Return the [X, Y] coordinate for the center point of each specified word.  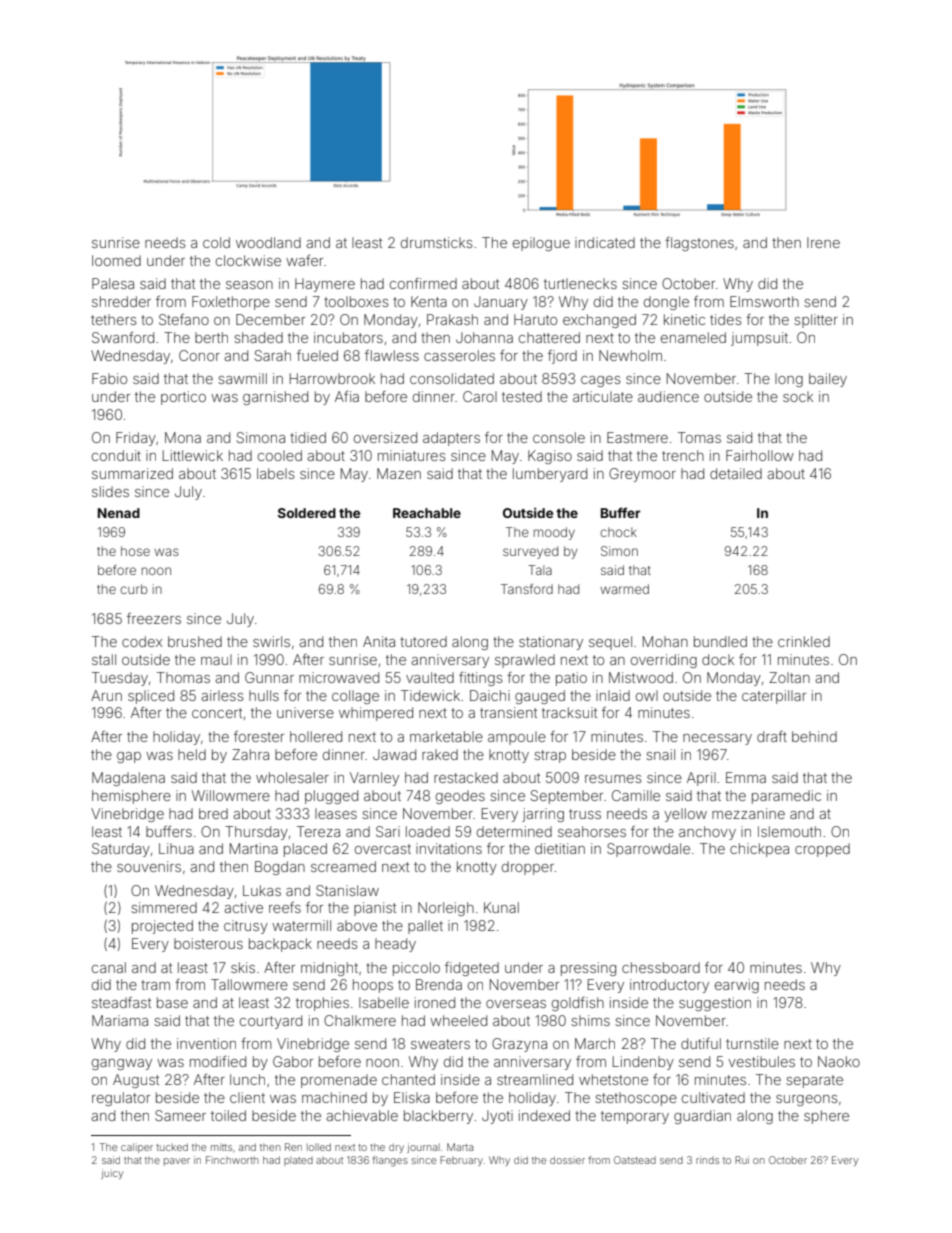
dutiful [701, 1043]
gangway [122, 1064]
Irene [823, 242]
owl [647, 695]
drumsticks [437, 242]
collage [355, 697]
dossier [567, 1160]
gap [129, 757]
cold [216, 242]
